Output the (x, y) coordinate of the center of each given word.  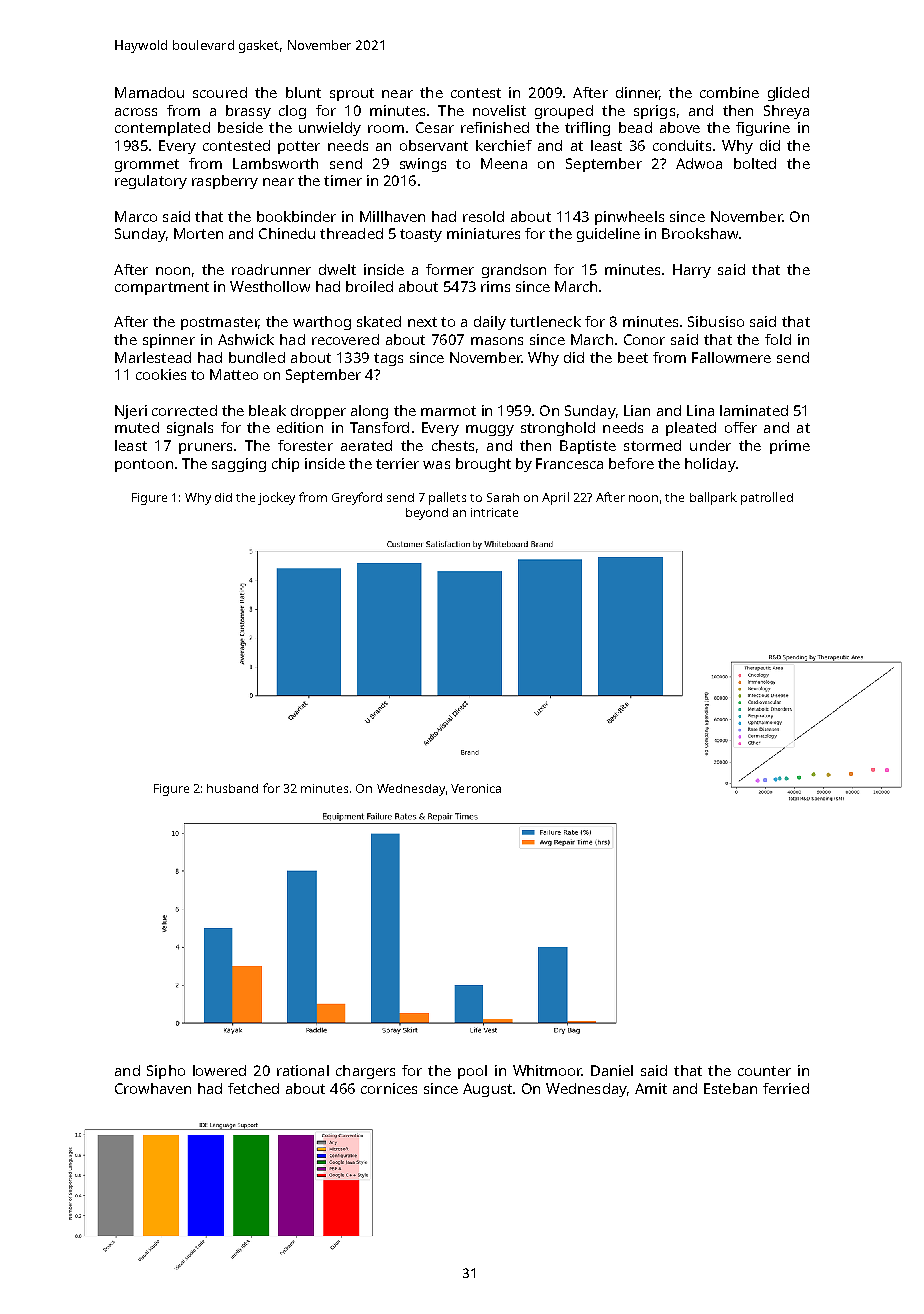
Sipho (166, 1072)
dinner (638, 93)
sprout (352, 94)
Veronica (476, 788)
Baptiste (588, 447)
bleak (267, 410)
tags (388, 359)
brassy (248, 112)
